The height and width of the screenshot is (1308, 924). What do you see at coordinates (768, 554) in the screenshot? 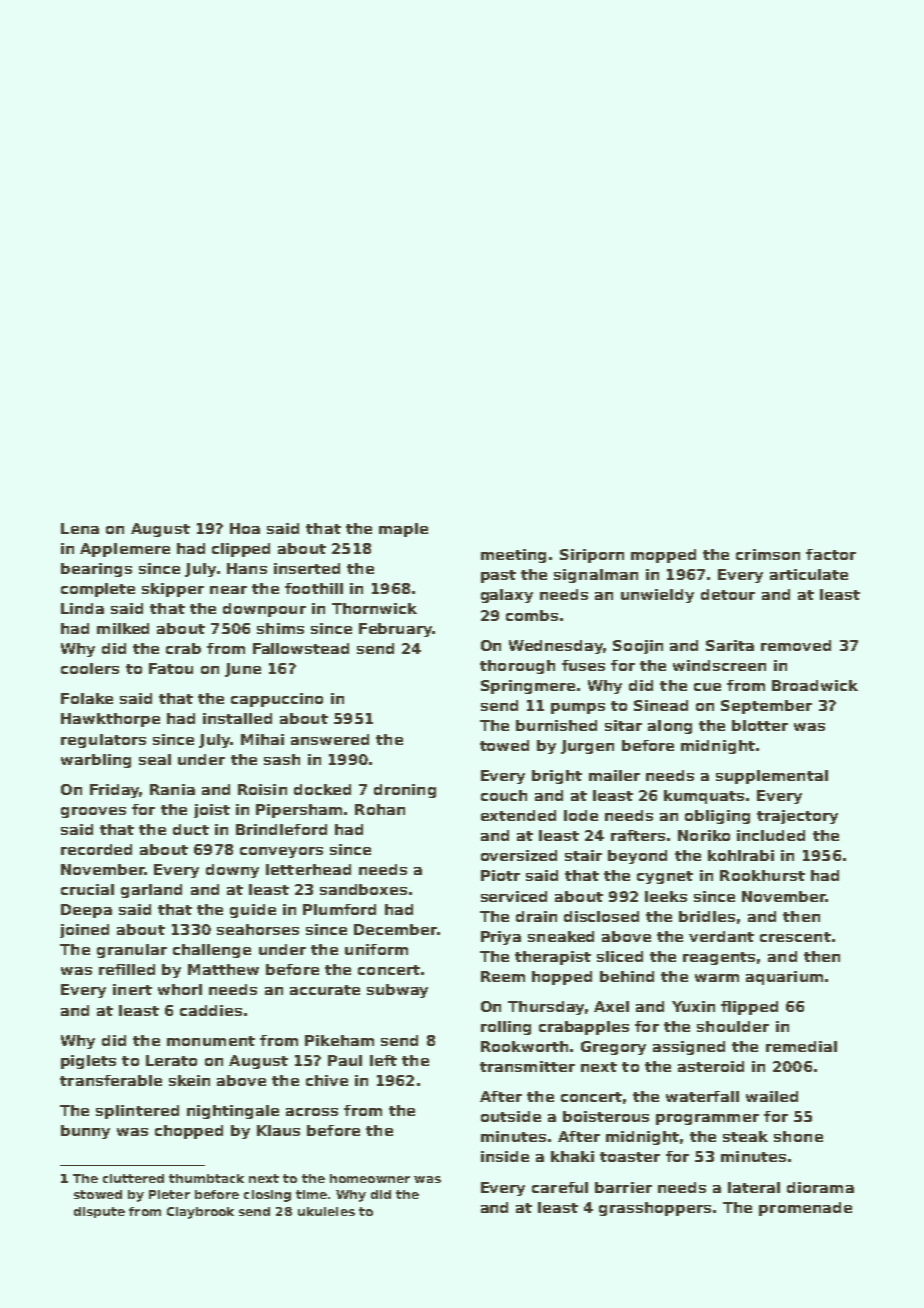
I see `crimson` at bounding box center [768, 554].
